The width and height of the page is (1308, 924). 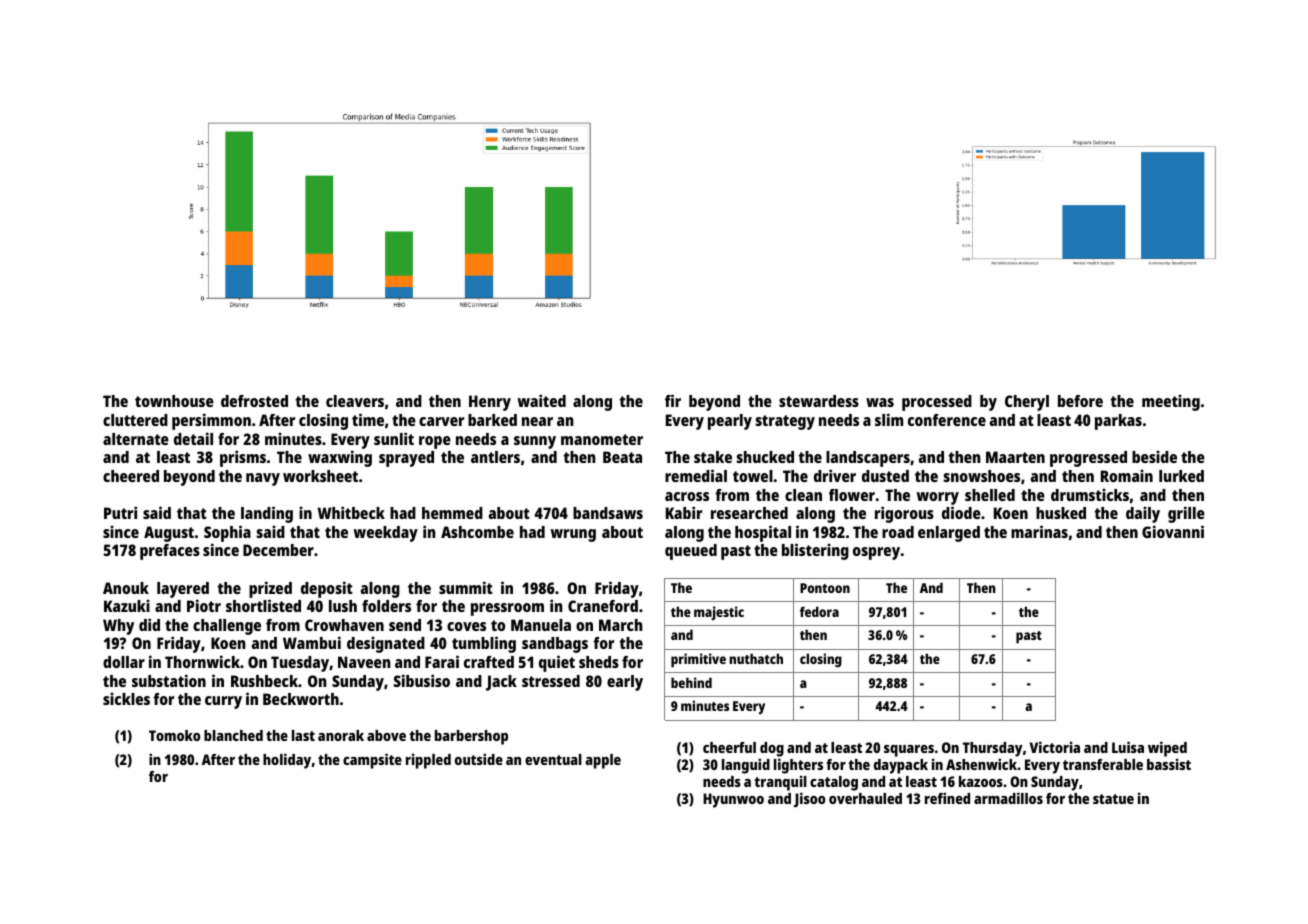 I want to click on wrung, so click(x=573, y=535).
